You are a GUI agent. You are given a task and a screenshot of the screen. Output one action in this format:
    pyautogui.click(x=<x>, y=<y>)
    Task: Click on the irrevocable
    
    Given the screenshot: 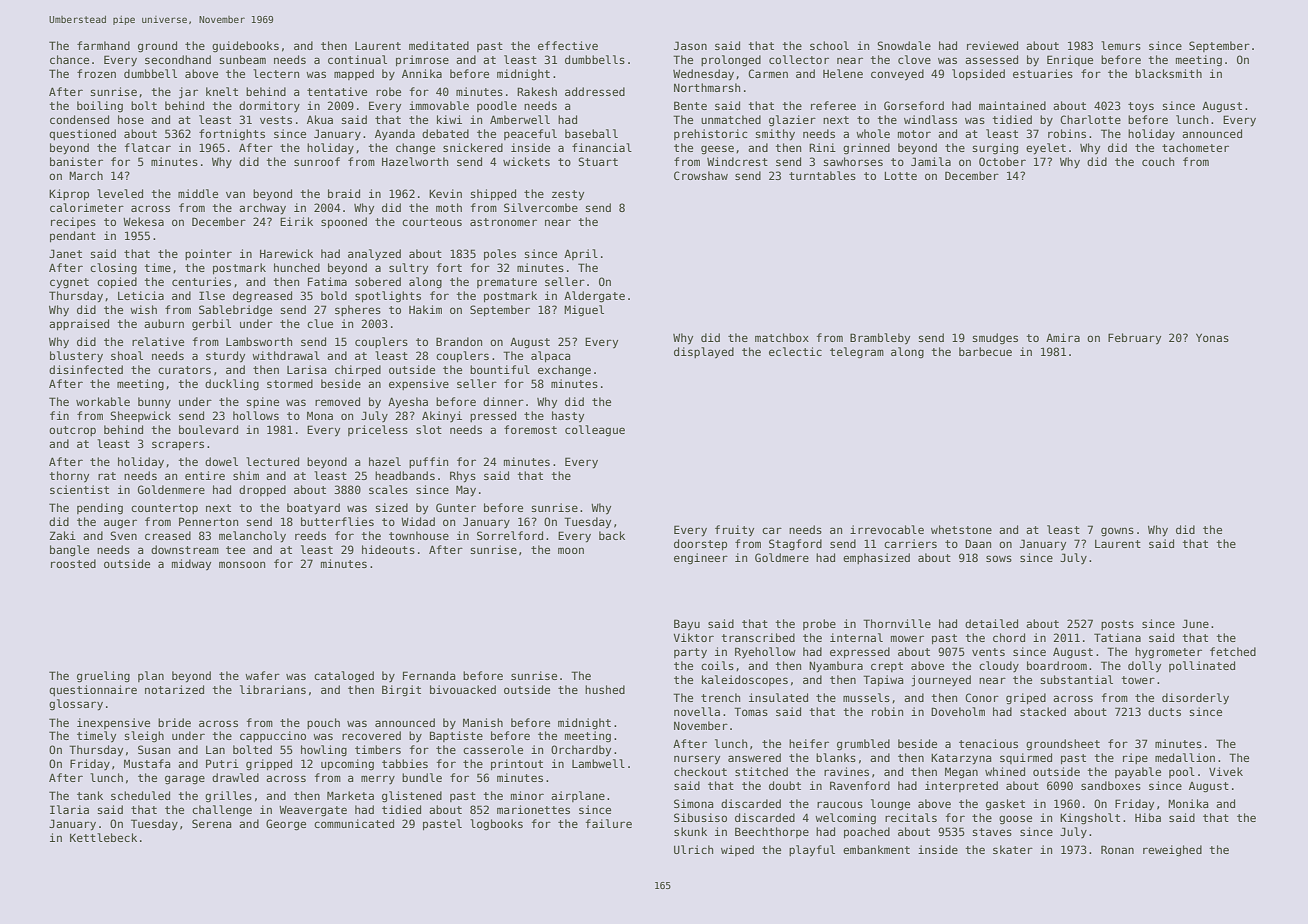 What is the action you would take?
    pyautogui.click(x=887, y=529)
